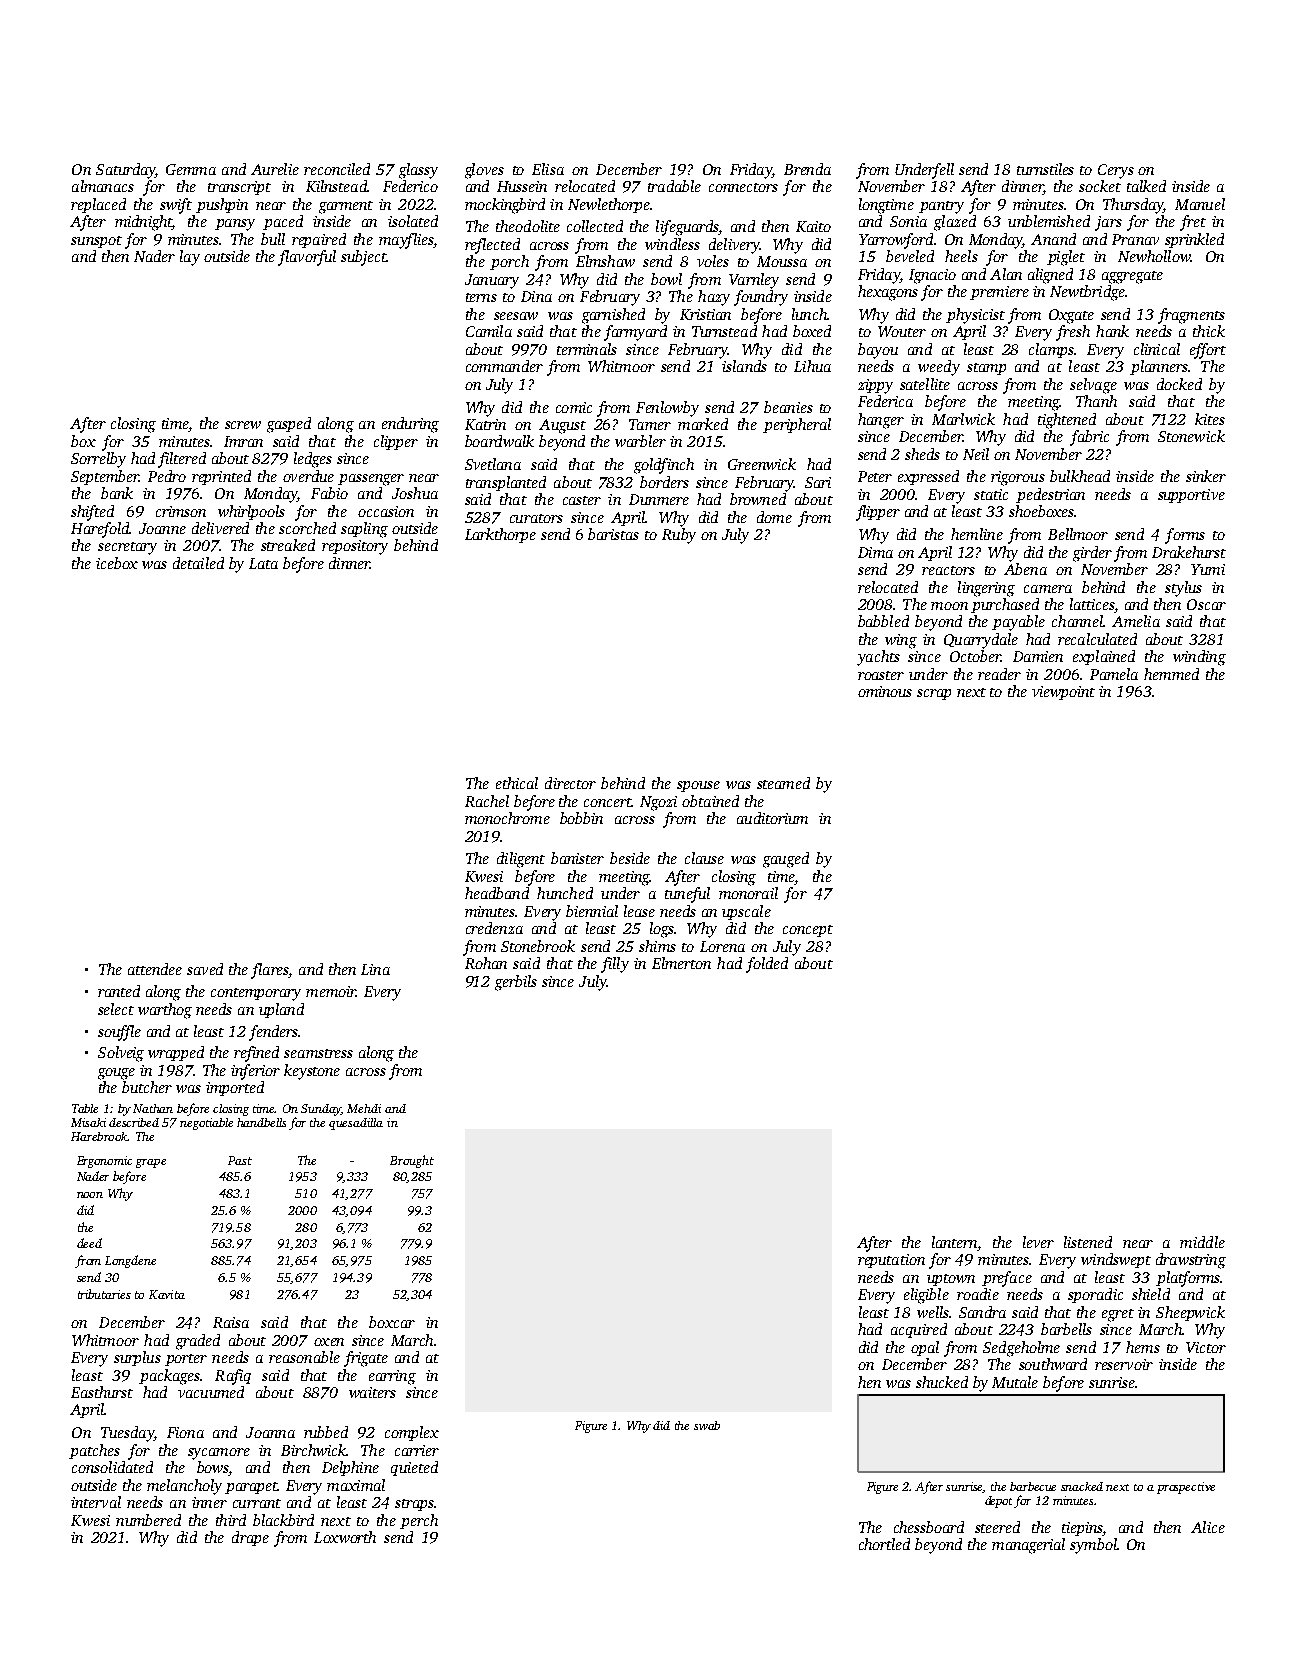  I want to click on repository, so click(355, 547).
